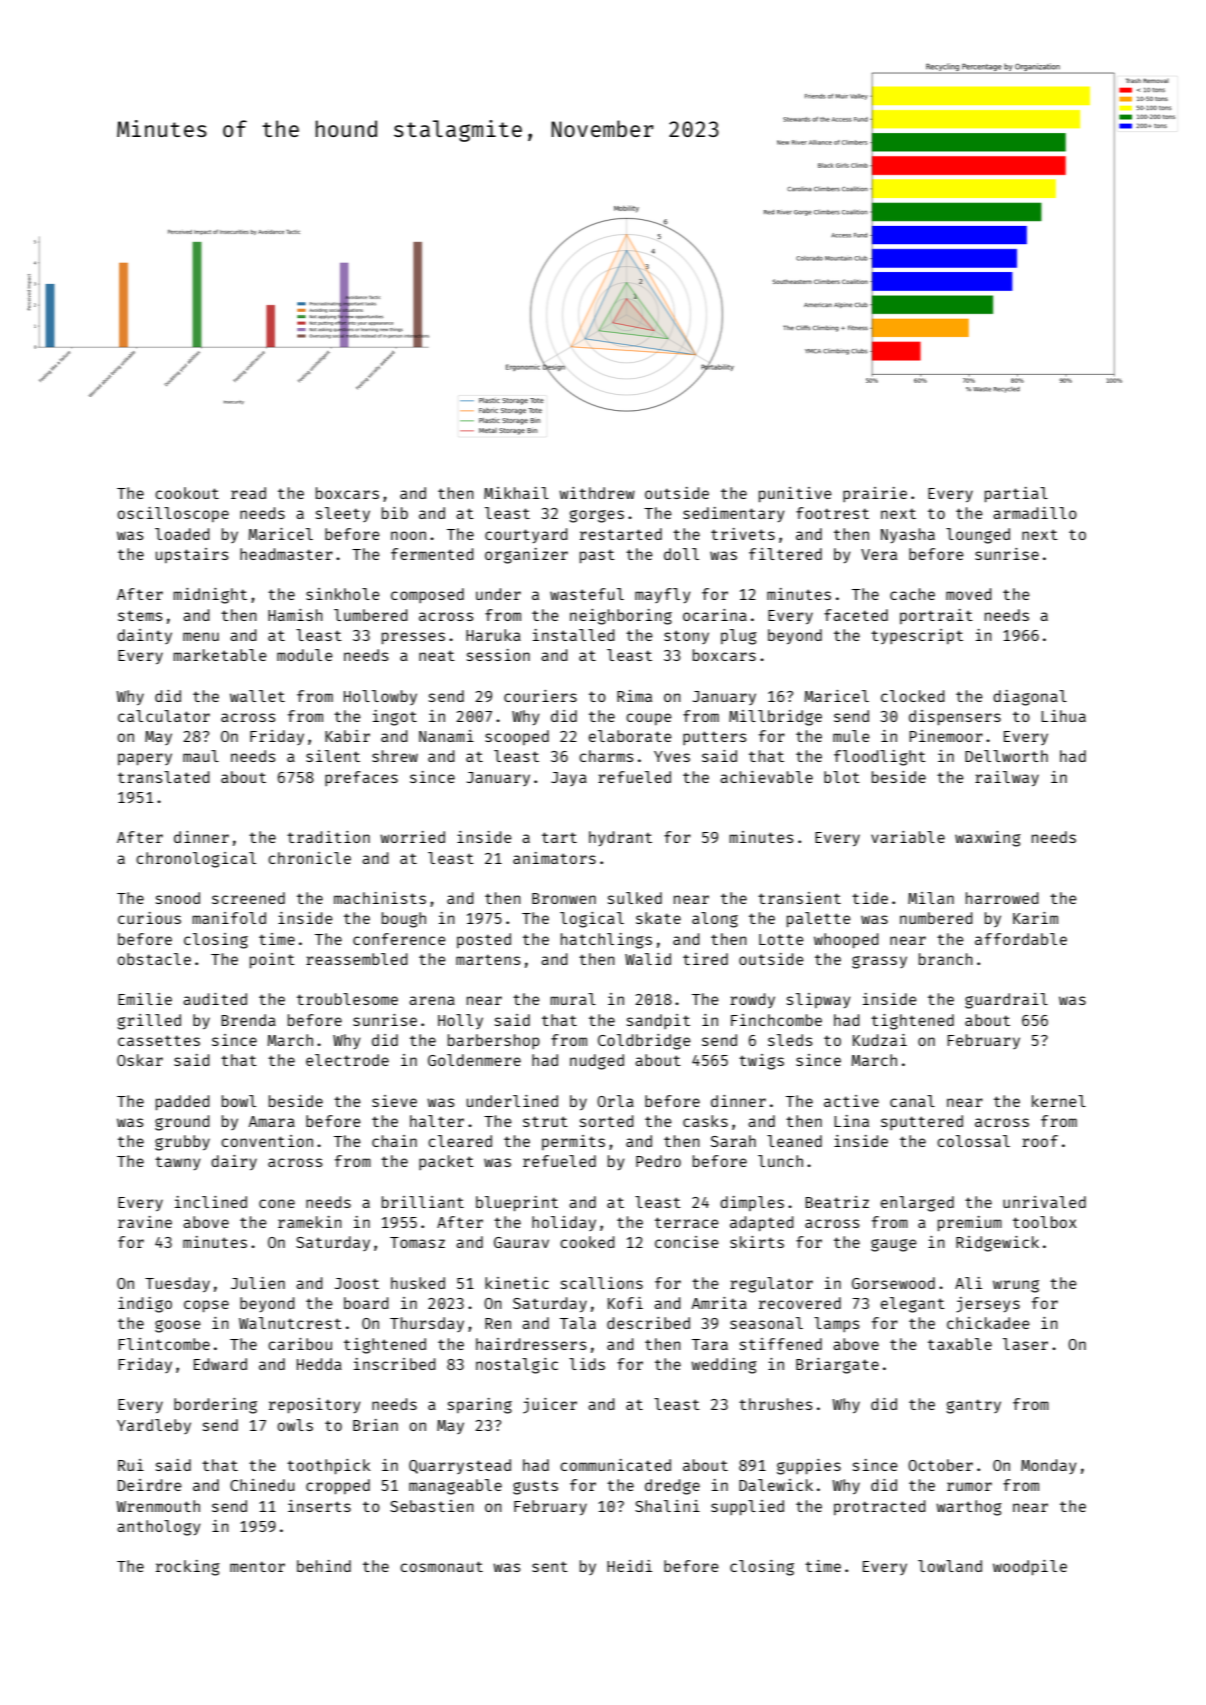  I want to click on Brenda, so click(248, 1020).
